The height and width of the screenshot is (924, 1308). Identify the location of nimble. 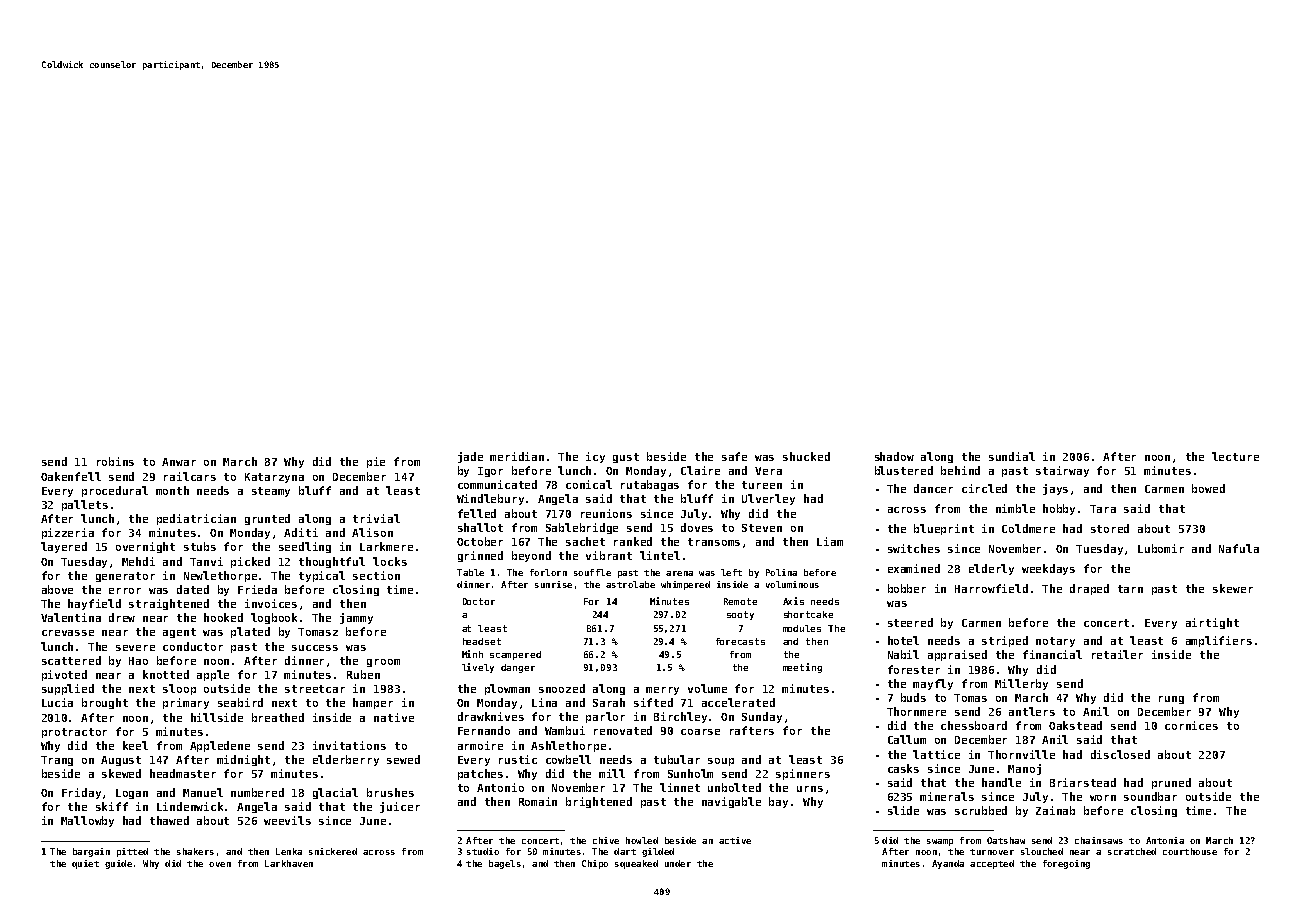
(1015, 508).
